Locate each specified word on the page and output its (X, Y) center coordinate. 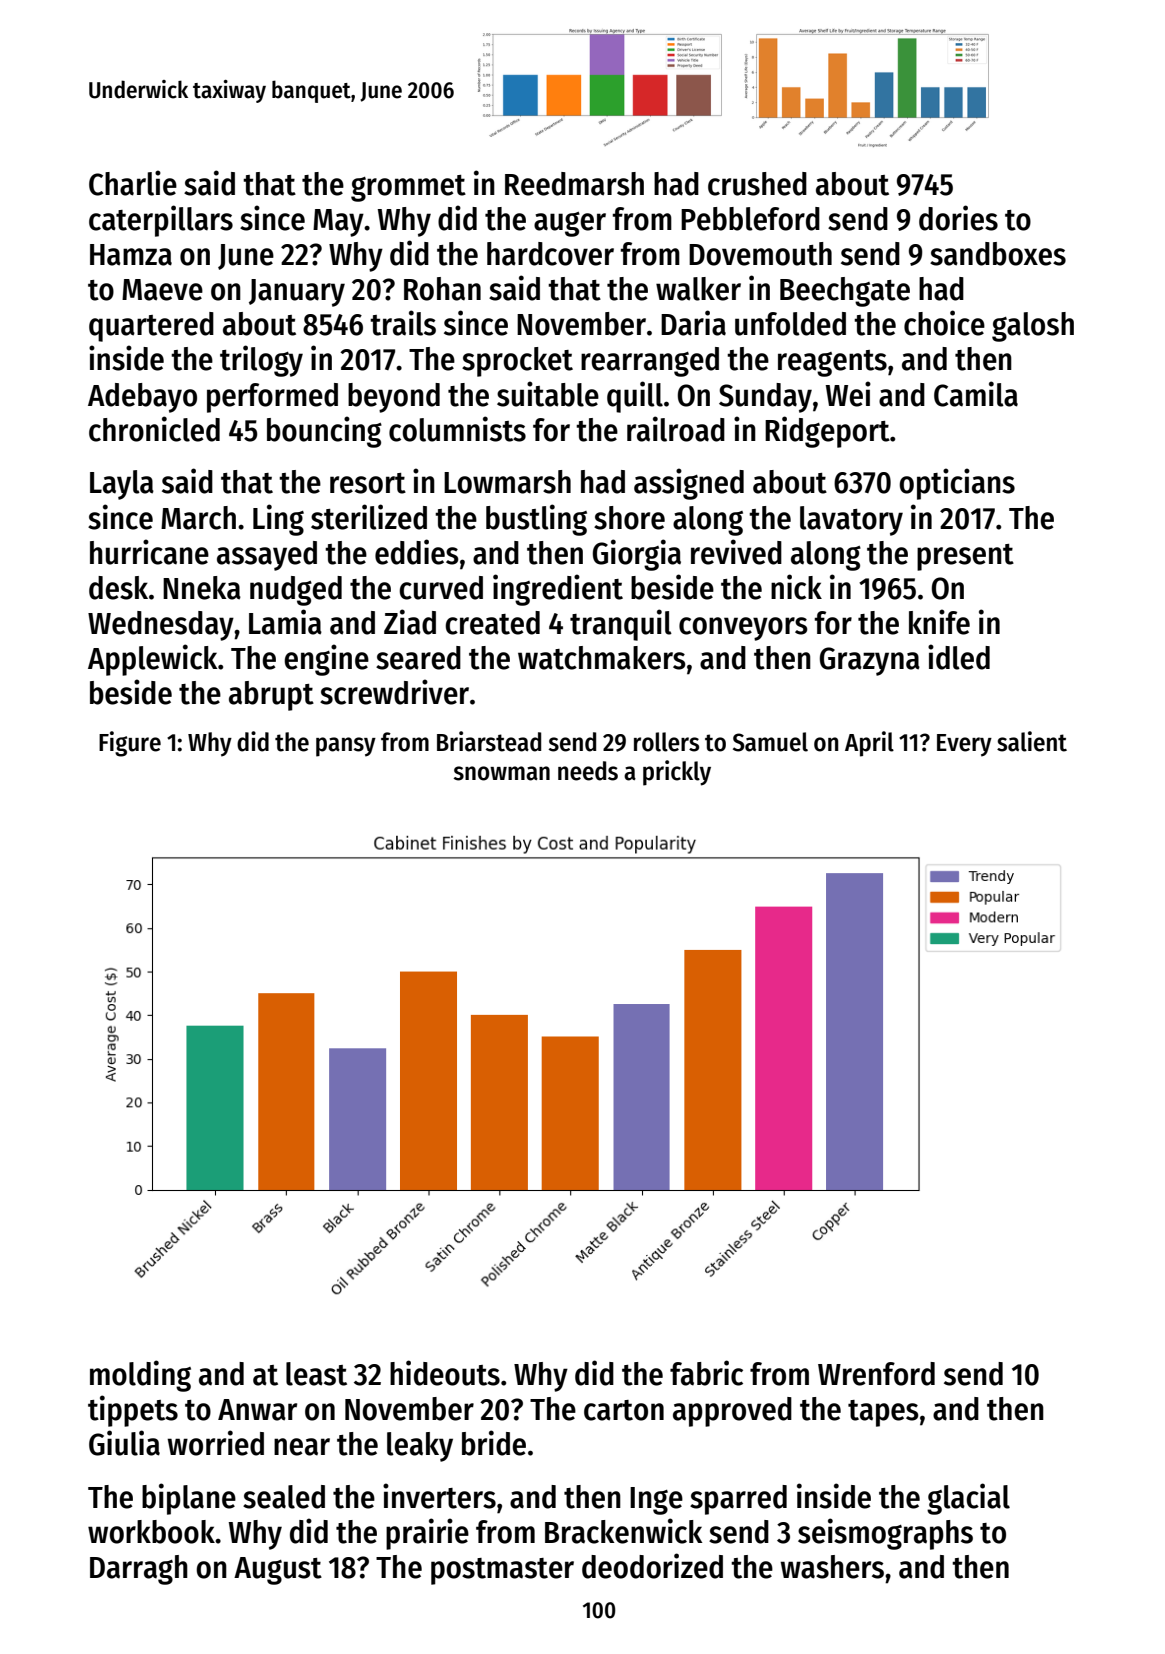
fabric (706, 1373)
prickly (677, 773)
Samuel (770, 742)
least (316, 1374)
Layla (122, 485)
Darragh (139, 1570)
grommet (408, 188)
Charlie (133, 183)
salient (1032, 741)
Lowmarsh (507, 482)
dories (958, 218)
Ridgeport (827, 432)
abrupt (271, 696)
